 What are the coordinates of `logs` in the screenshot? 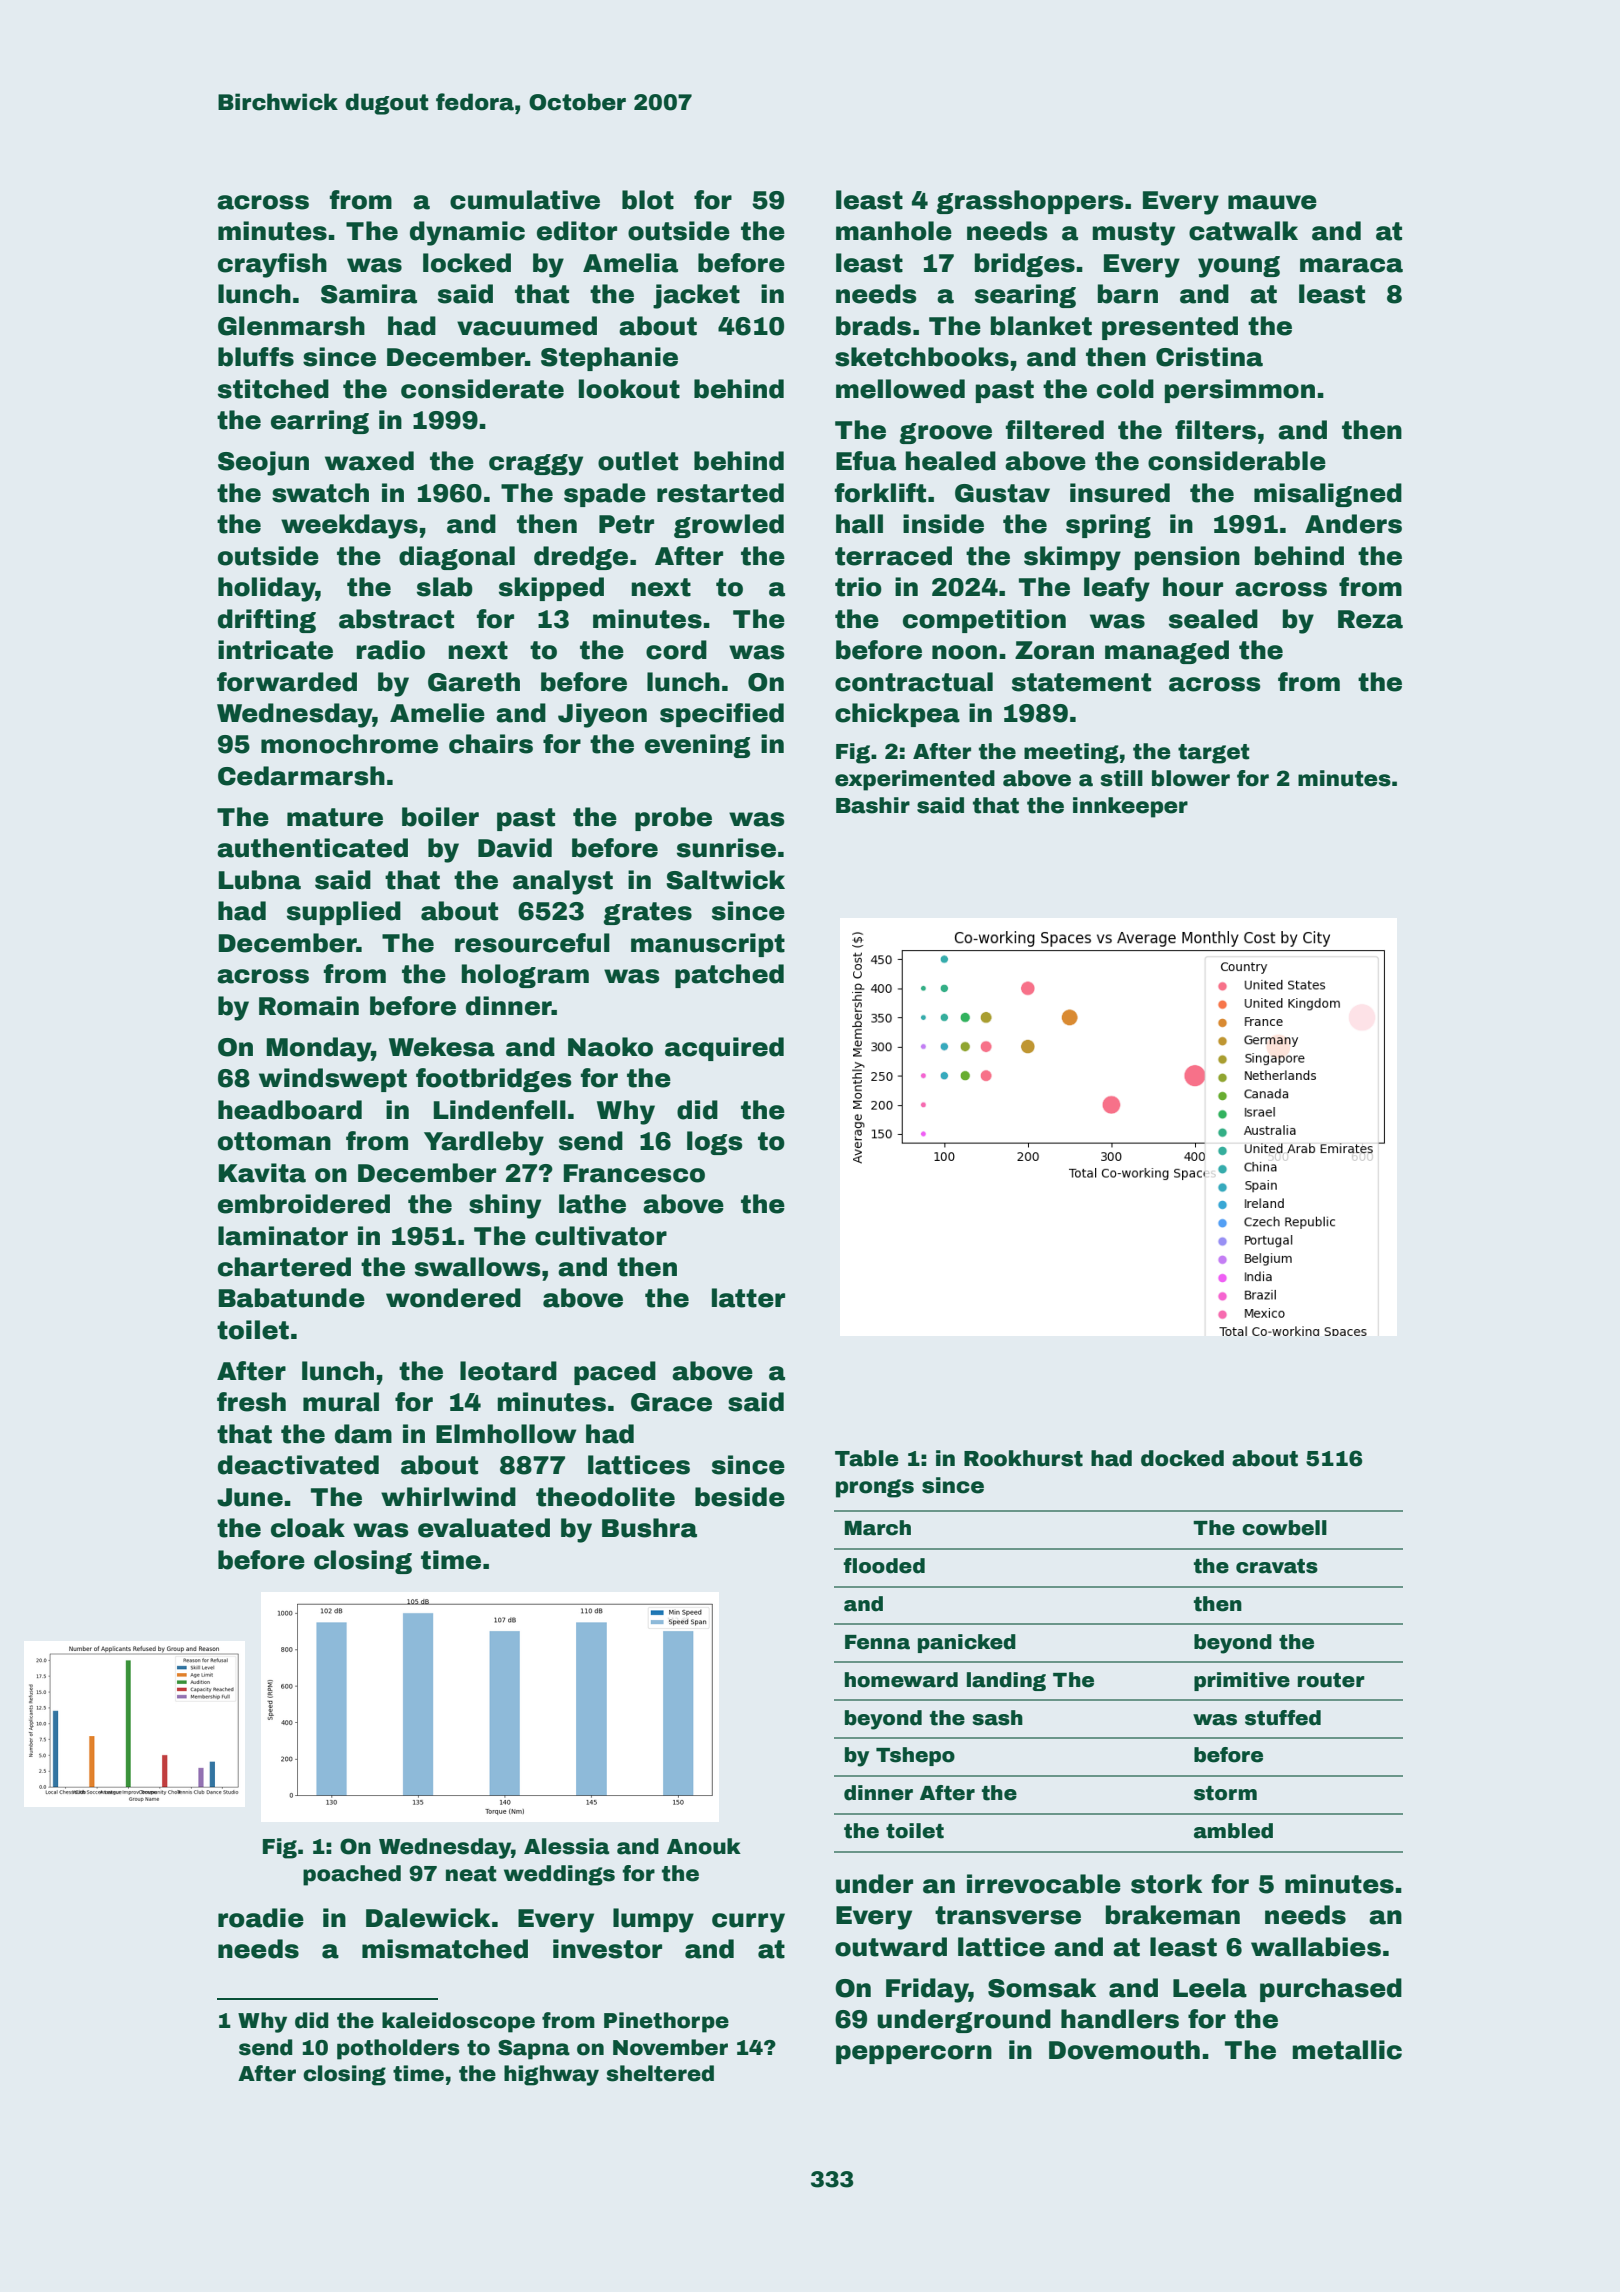 It's located at (715, 1143).
